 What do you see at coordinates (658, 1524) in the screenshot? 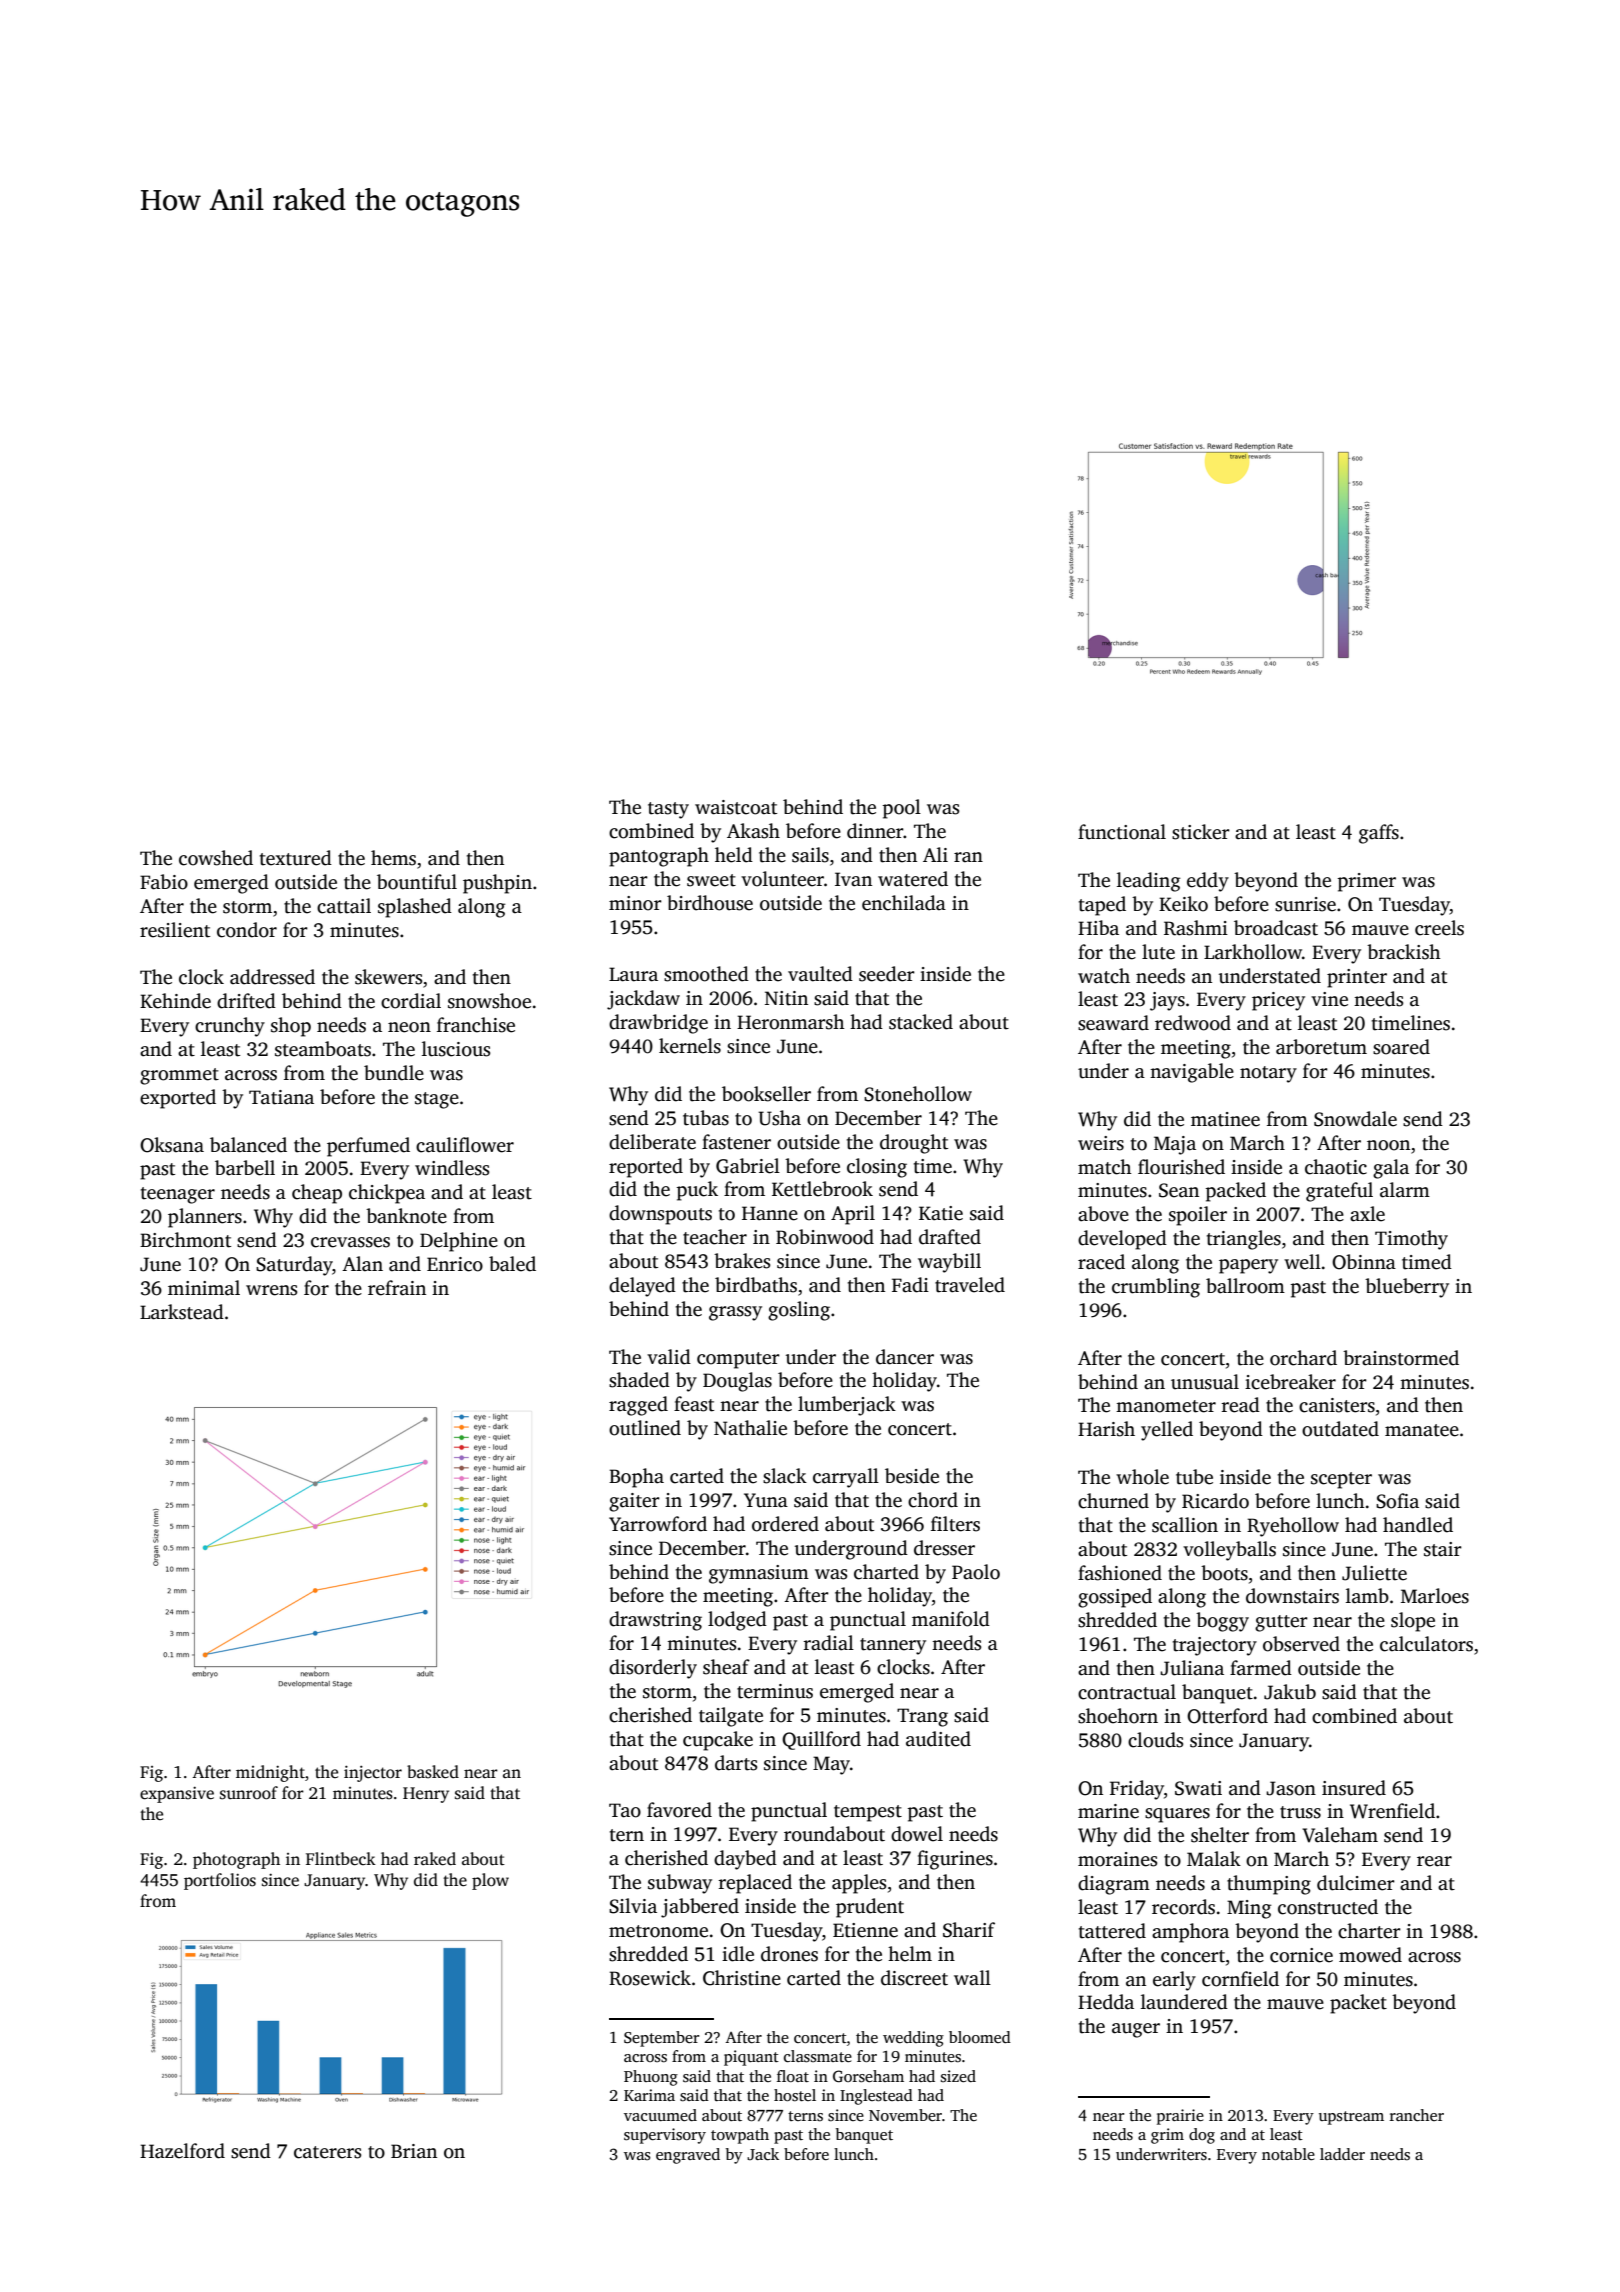
I see `Yarrowford` at bounding box center [658, 1524].
